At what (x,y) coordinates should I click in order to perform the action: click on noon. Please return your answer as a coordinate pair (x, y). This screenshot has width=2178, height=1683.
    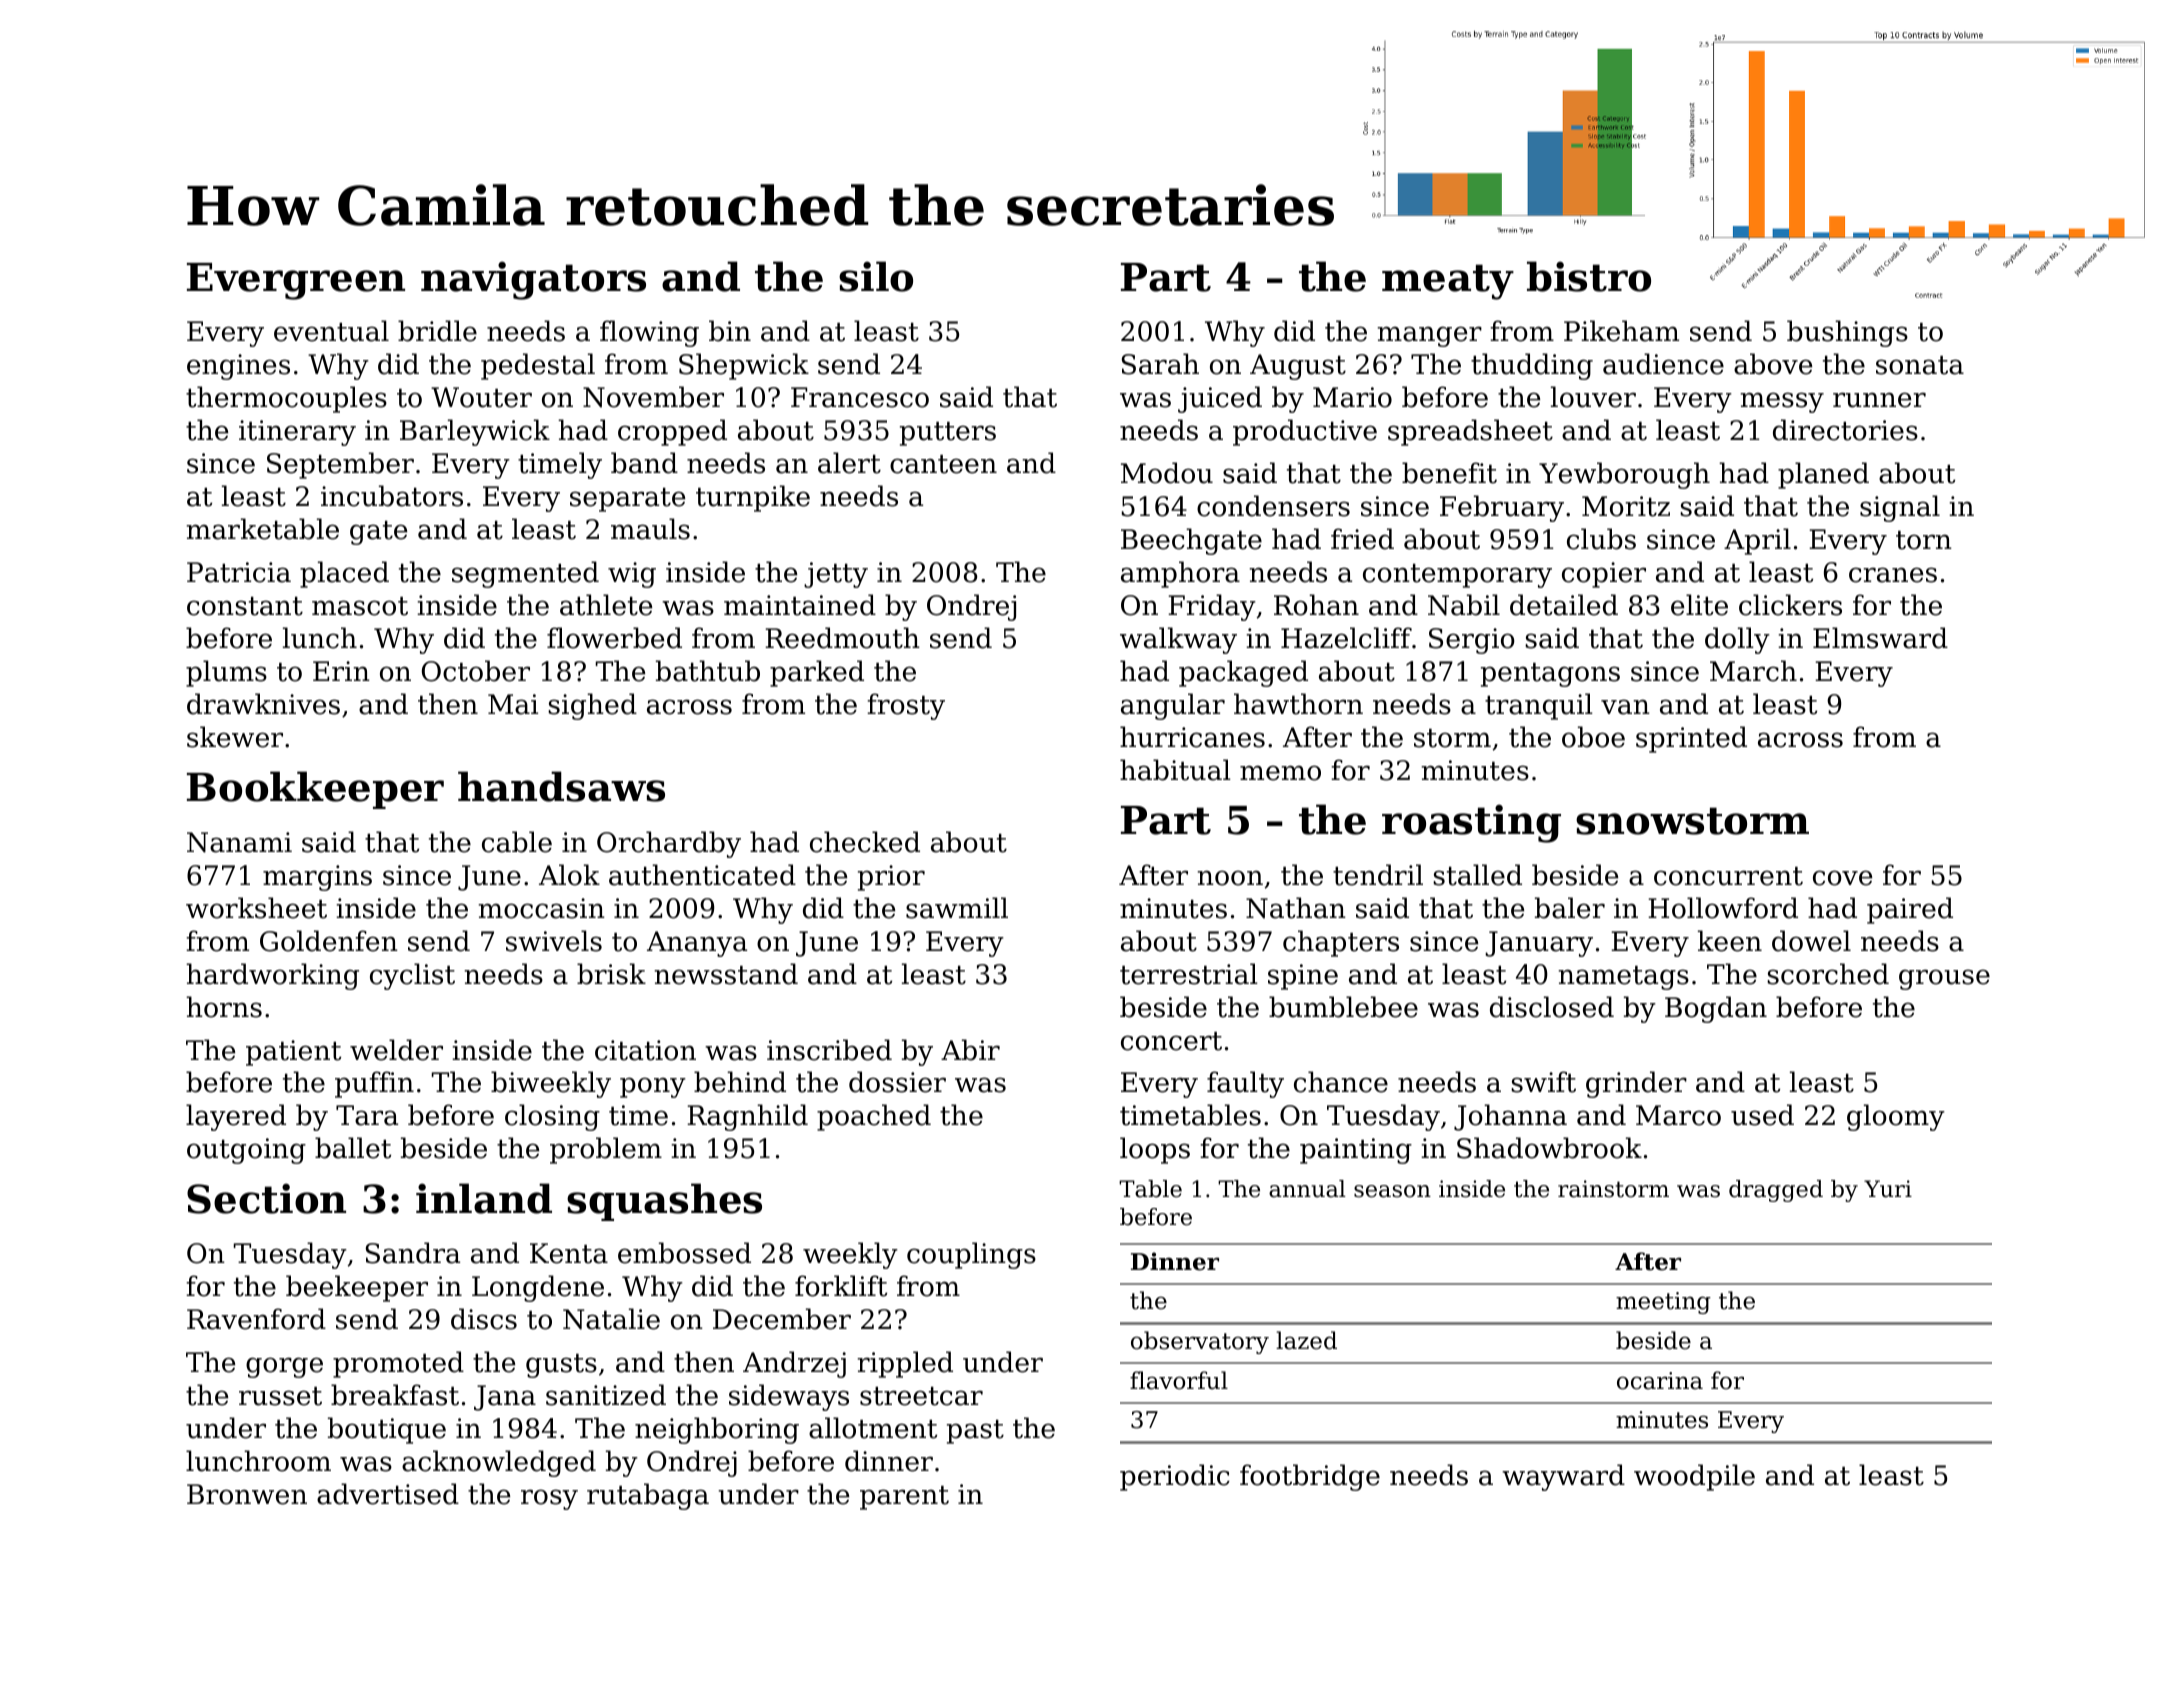
    Looking at the image, I should click on (1230, 878).
